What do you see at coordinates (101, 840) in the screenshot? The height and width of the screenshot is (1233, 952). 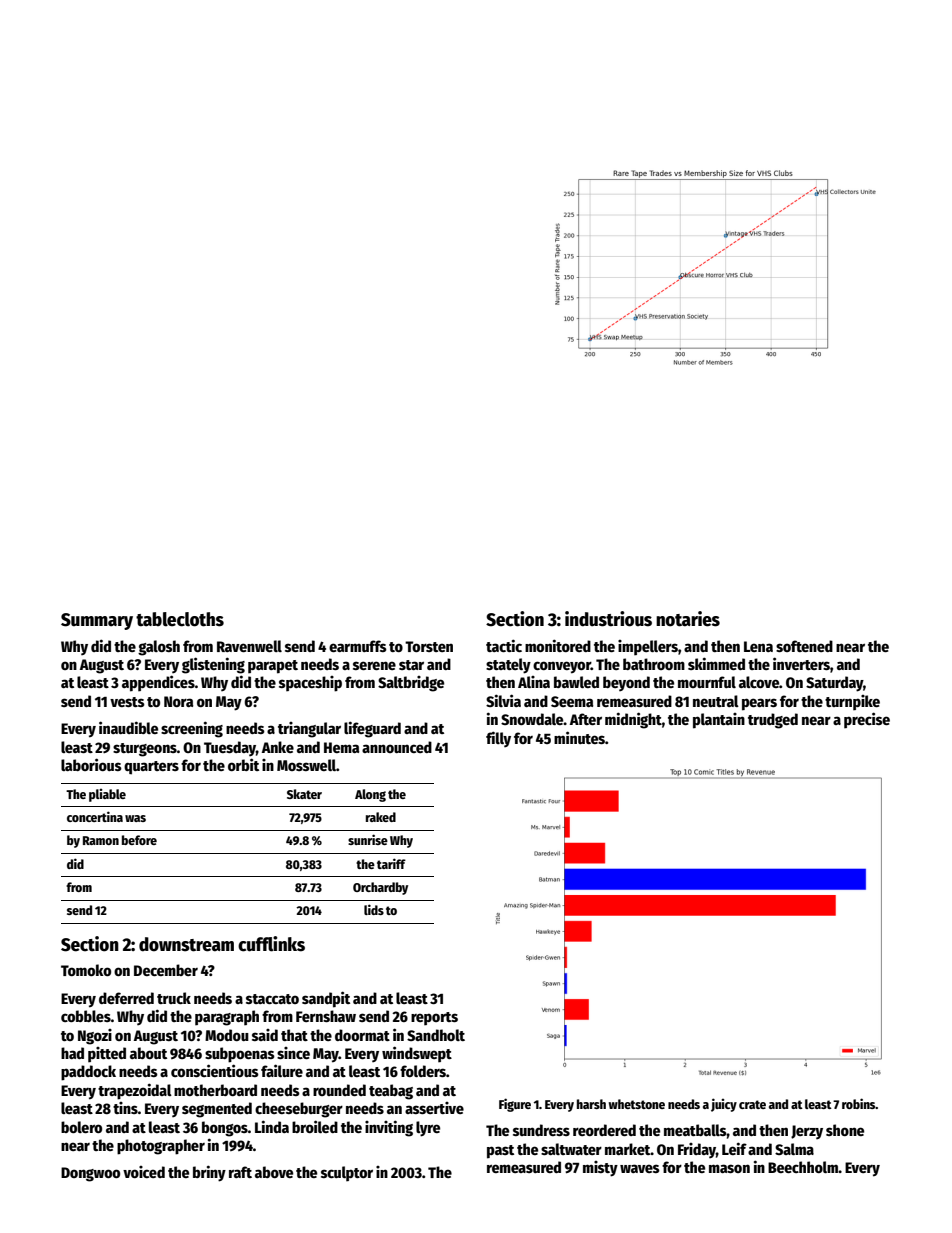 I see `Ramon` at bounding box center [101, 840].
